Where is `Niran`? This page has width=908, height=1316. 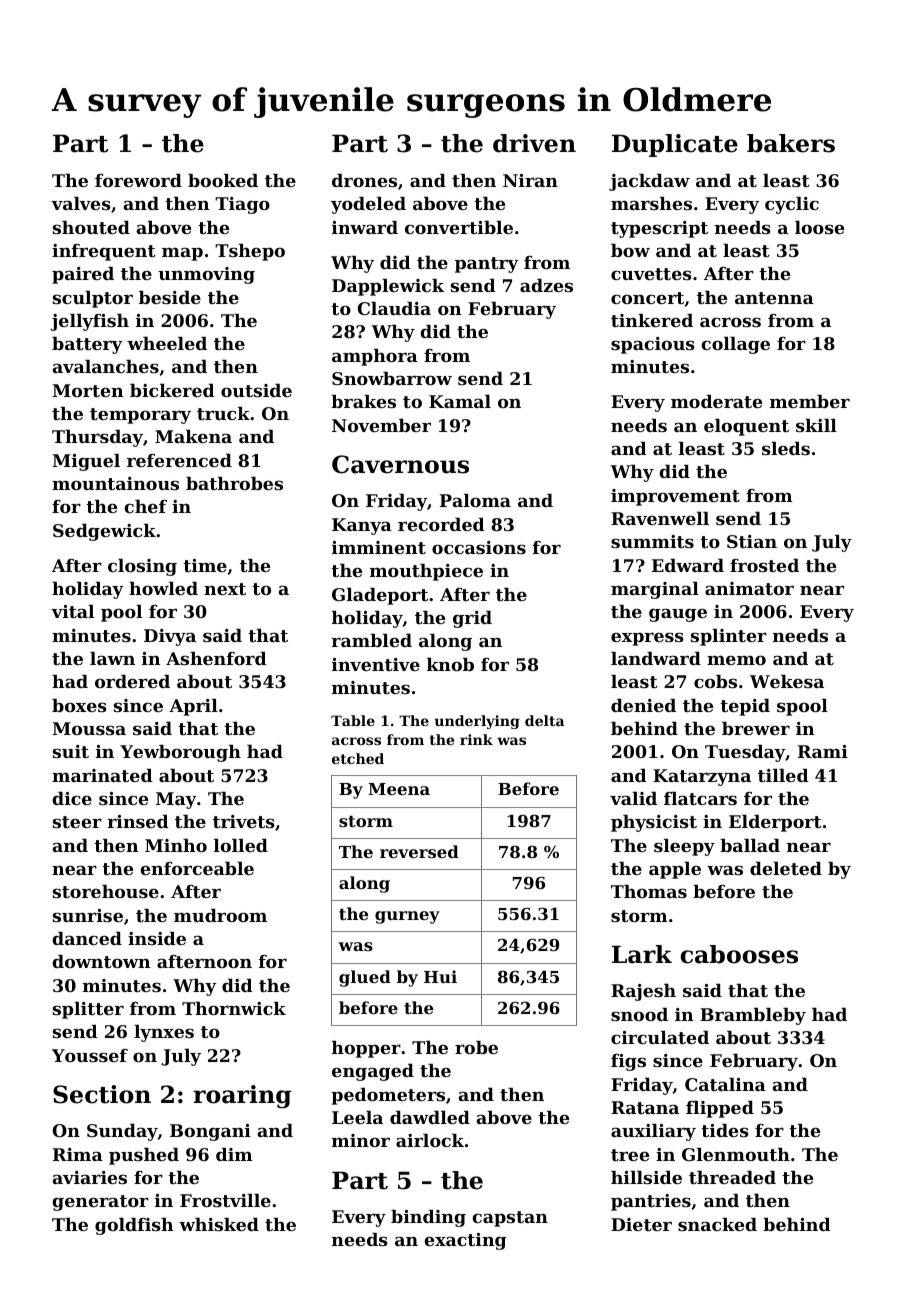 Niran is located at coordinates (530, 180).
